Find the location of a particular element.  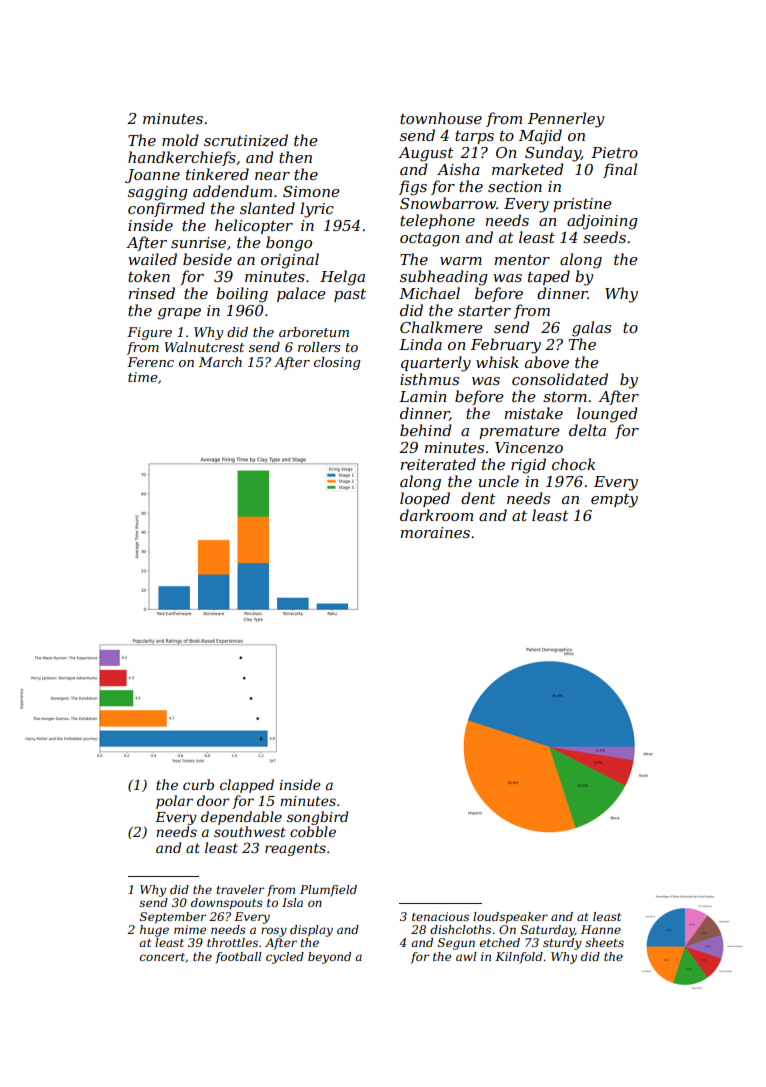

Pennerley is located at coordinates (566, 120).
